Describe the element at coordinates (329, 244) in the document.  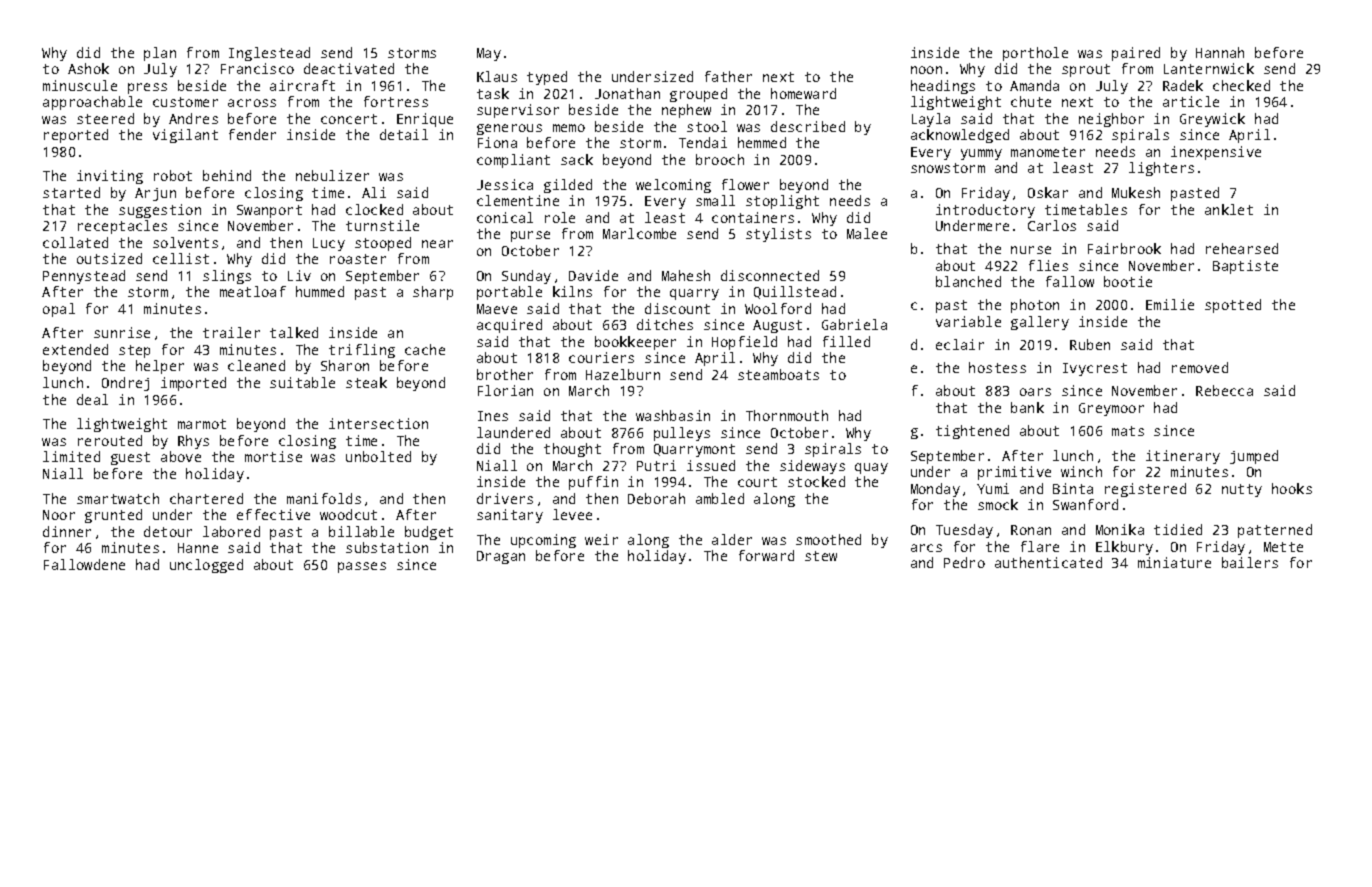
I see `Lucy` at that location.
